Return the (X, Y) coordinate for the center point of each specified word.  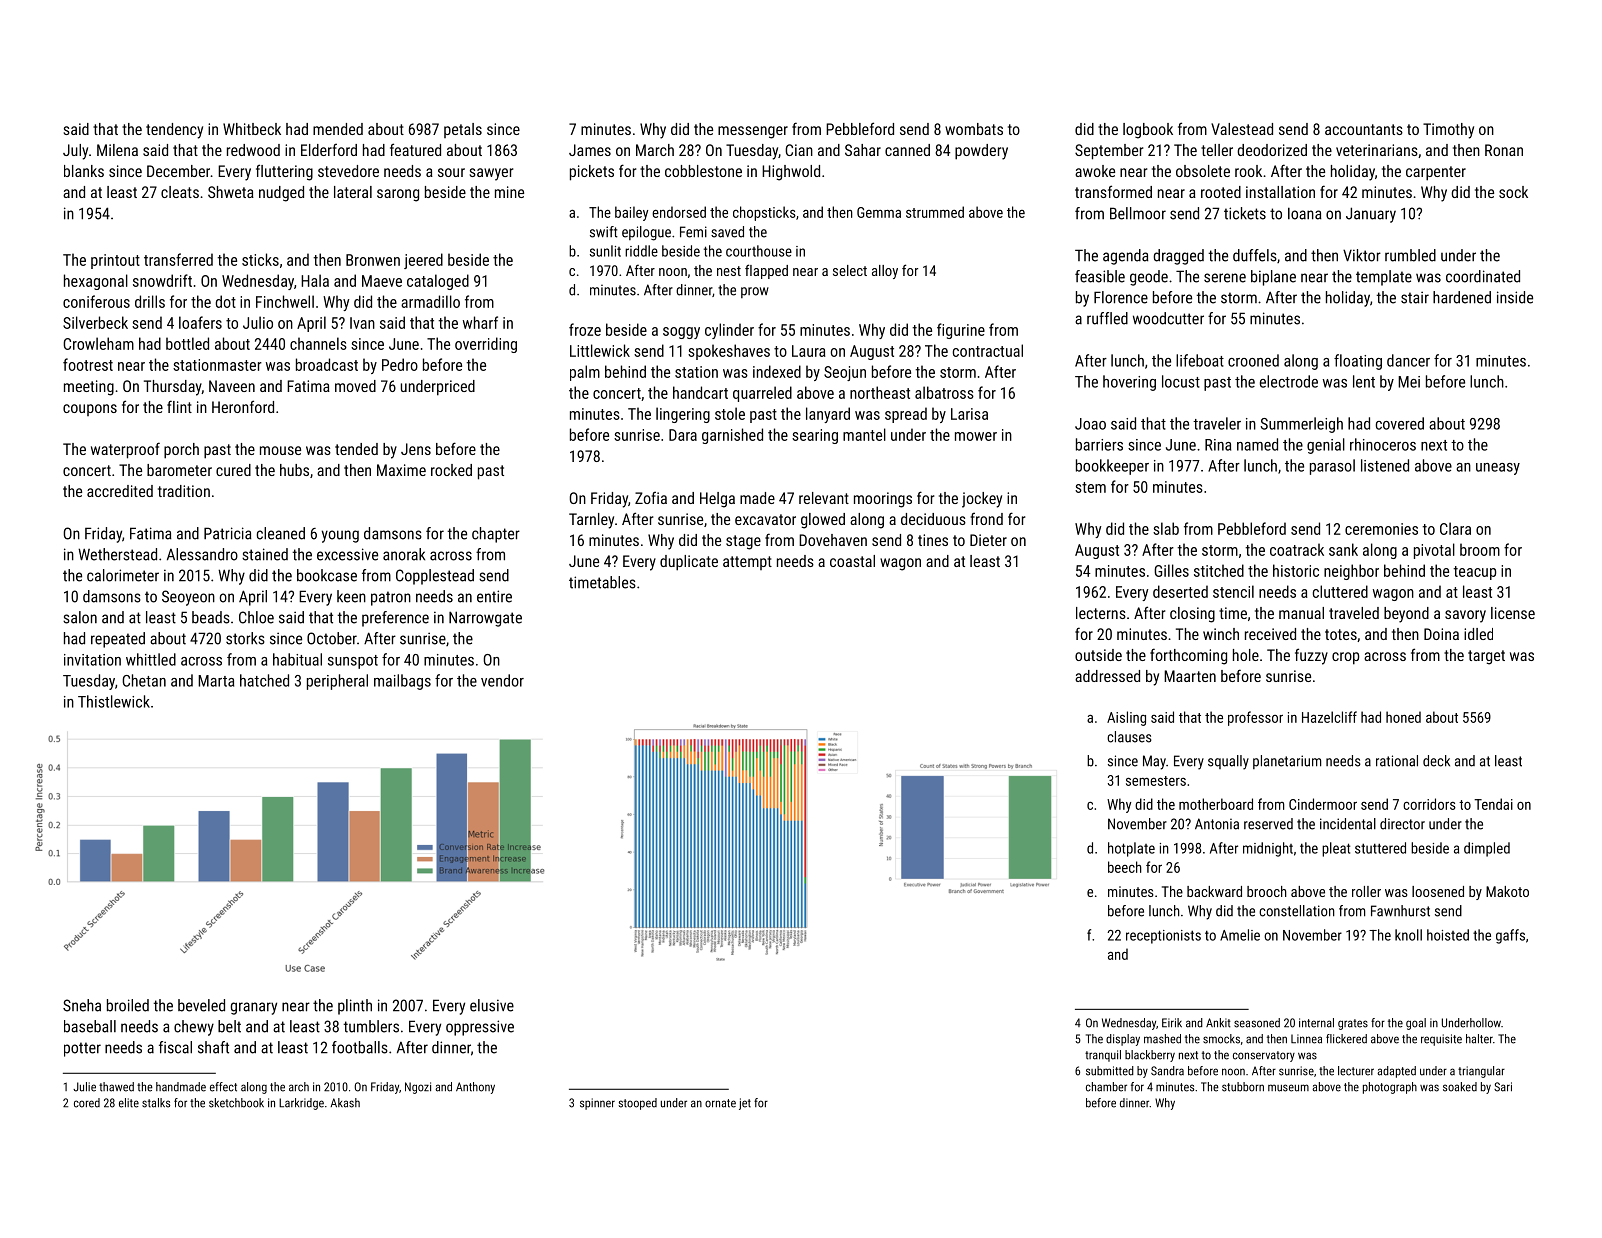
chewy (194, 1028)
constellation (1297, 911)
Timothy (1448, 131)
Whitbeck (252, 129)
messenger (753, 132)
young (340, 536)
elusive (492, 1005)
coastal (852, 561)
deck (1436, 761)
